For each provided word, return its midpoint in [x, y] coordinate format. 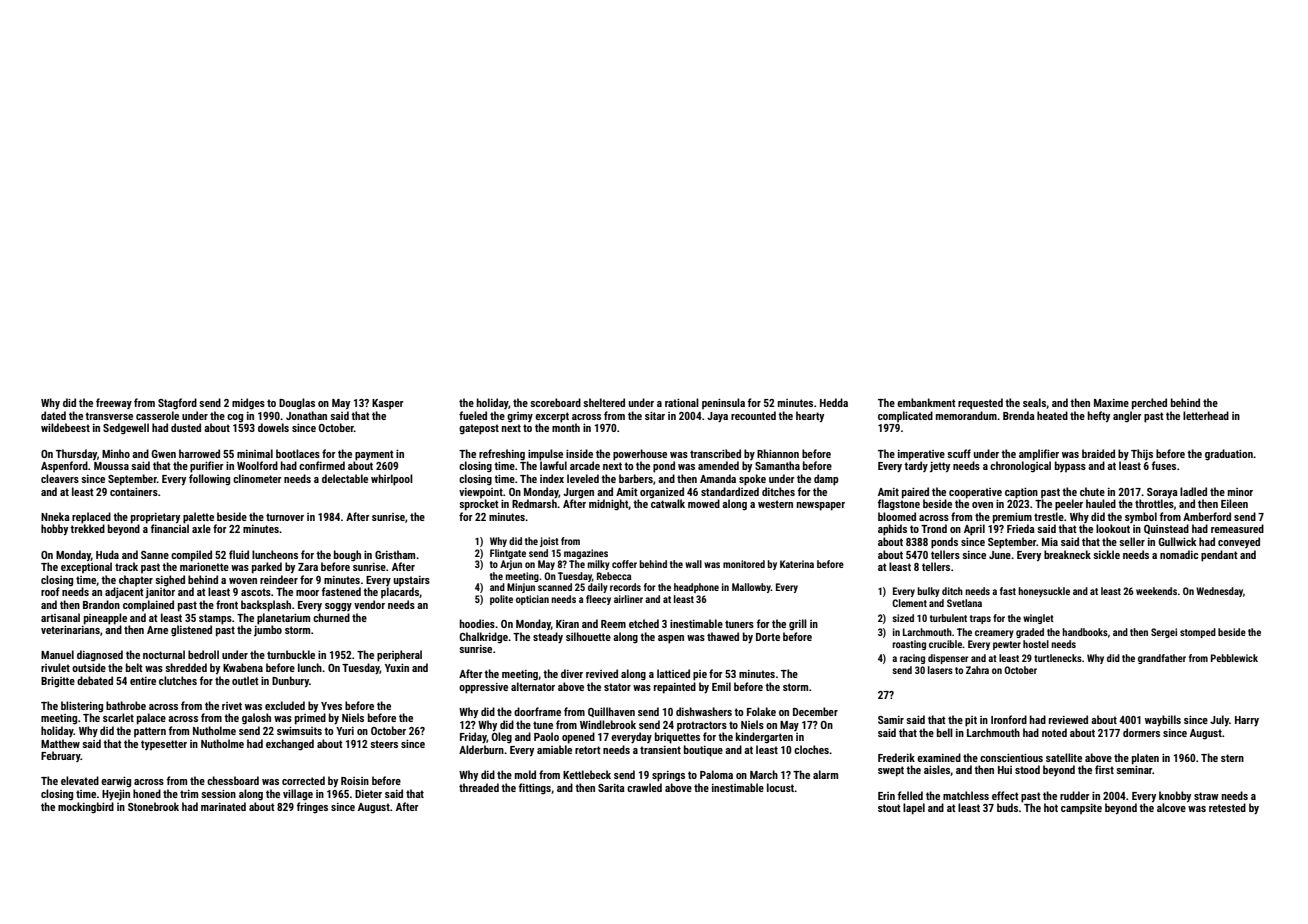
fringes [312, 807]
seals [1034, 402]
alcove [1171, 807]
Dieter [368, 794]
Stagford [177, 404]
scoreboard [555, 402]
